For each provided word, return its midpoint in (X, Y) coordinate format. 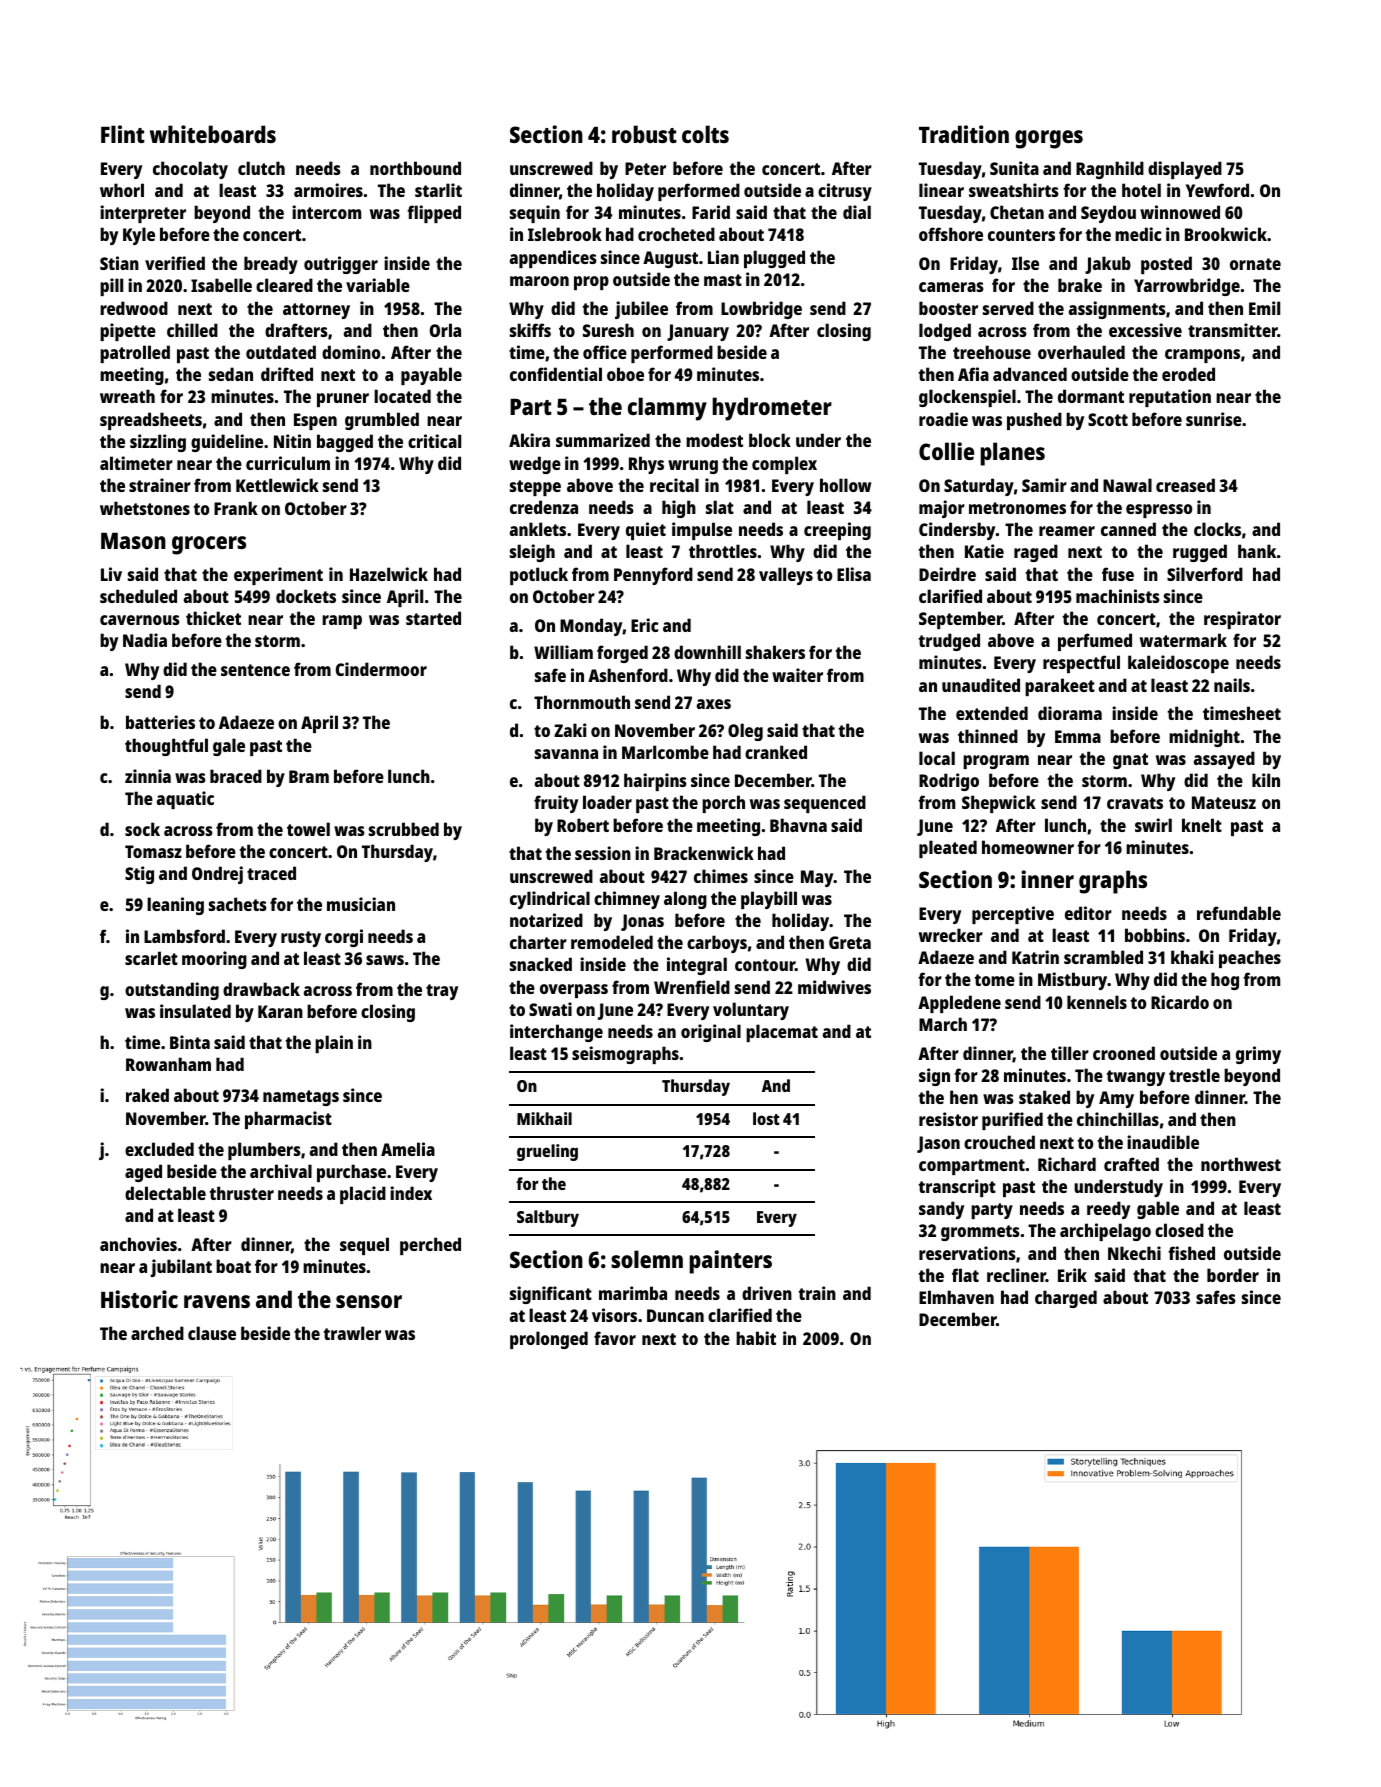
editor (1088, 913)
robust (644, 134)
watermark (1183, 640)
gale (229, 747)
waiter (797, 675)
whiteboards (213, 134)
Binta (190, 1042)
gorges (1049, 139)
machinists (1118, 596)
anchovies (138, 1244)
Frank (236, 508)
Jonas (642, 922)
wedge (535, 465)
